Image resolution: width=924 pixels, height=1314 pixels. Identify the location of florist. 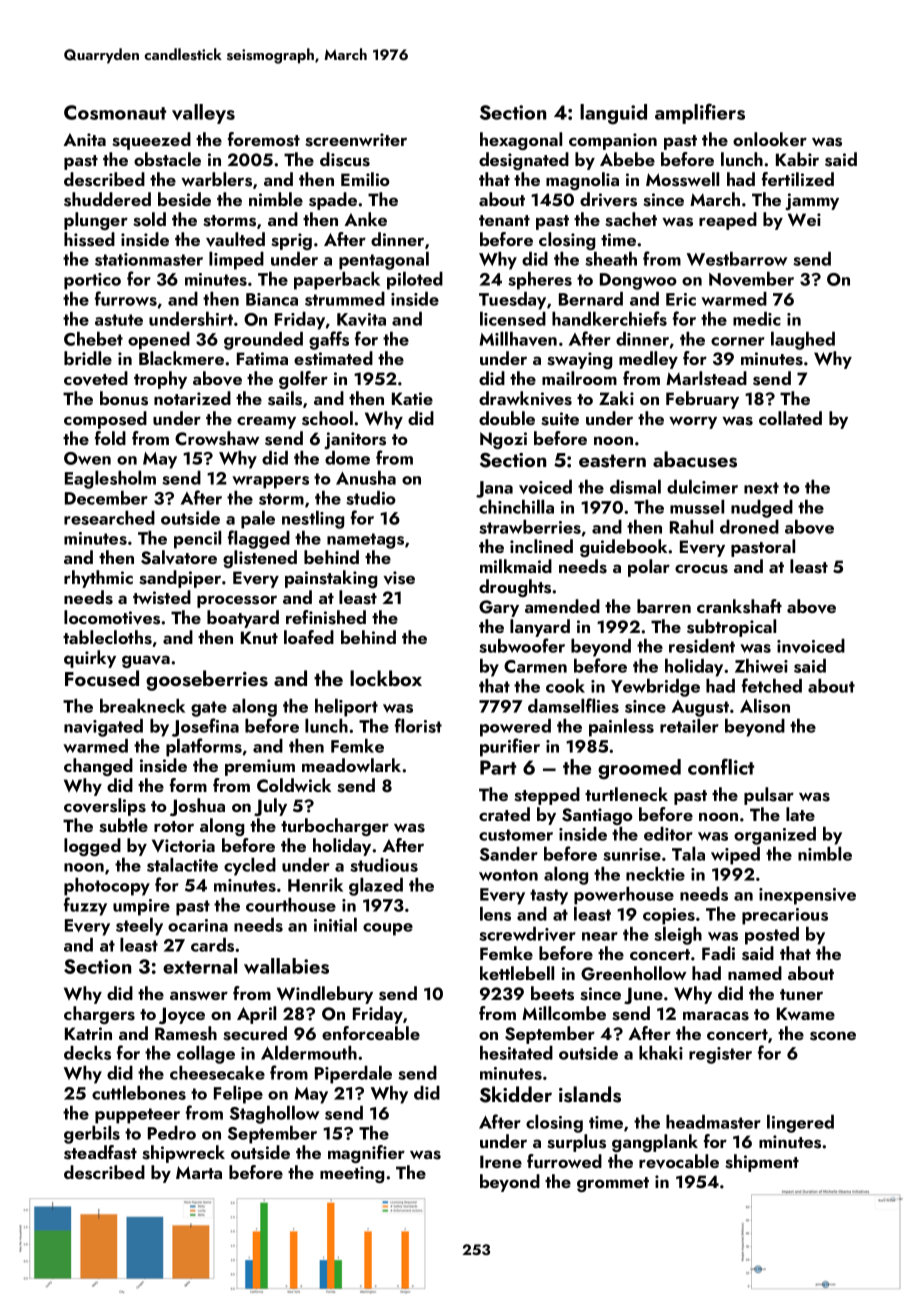
(418, 725).
